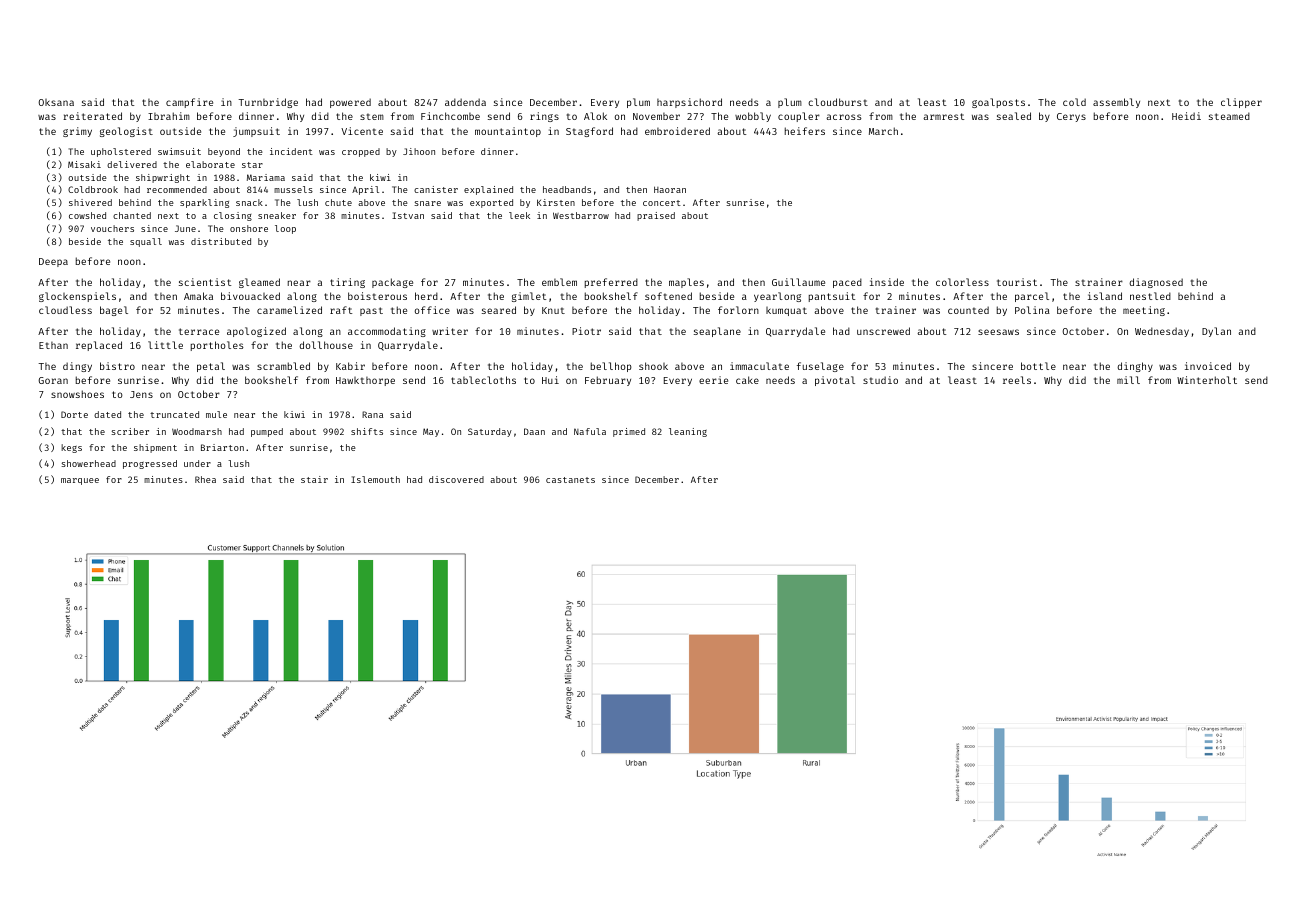  I want to click on harpsichord, so click(689, 103).
